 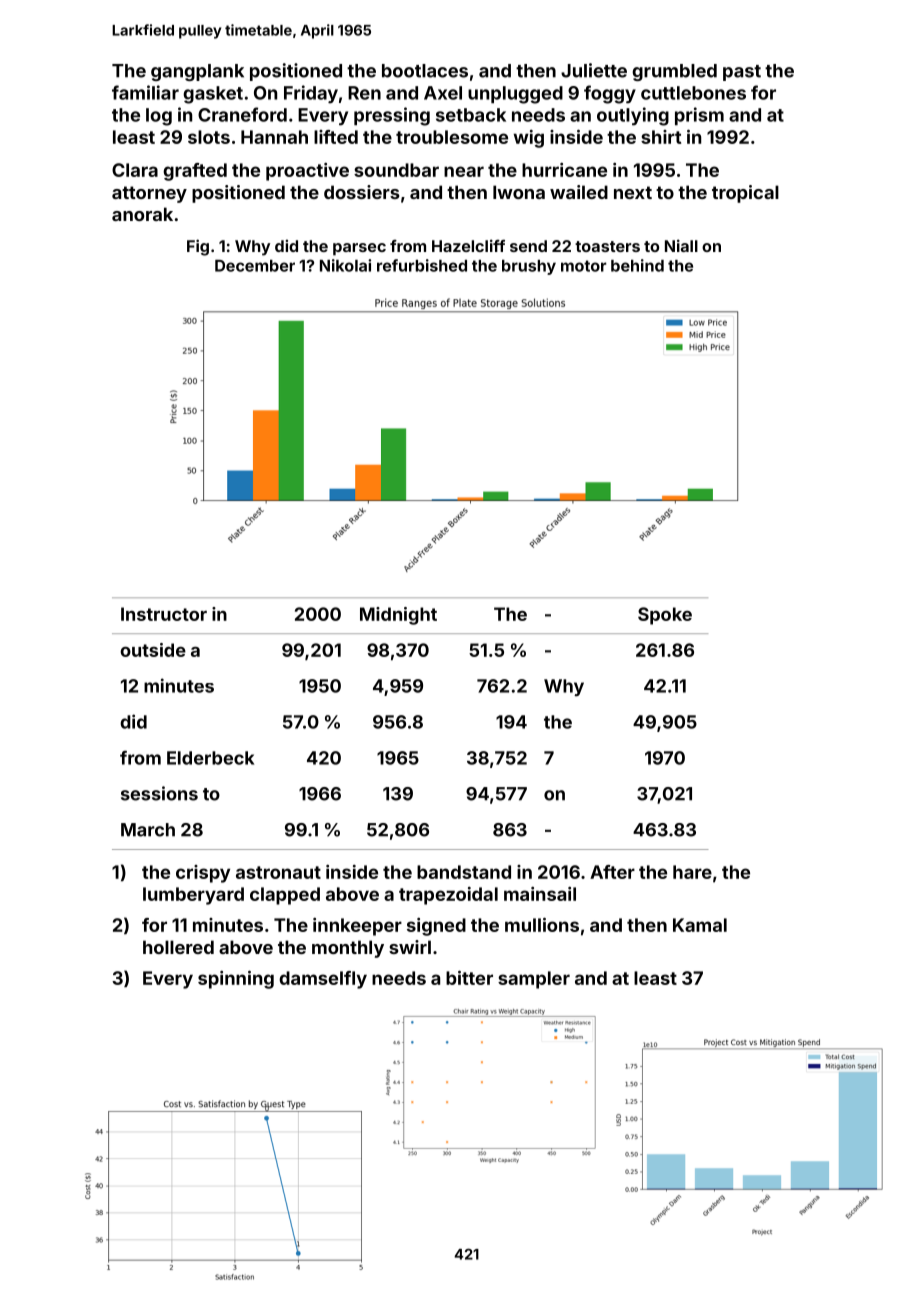 What do you see at coordinates (398, 616) in the screenshot?
I see `Midnight` at bounding box center [398, 616].
